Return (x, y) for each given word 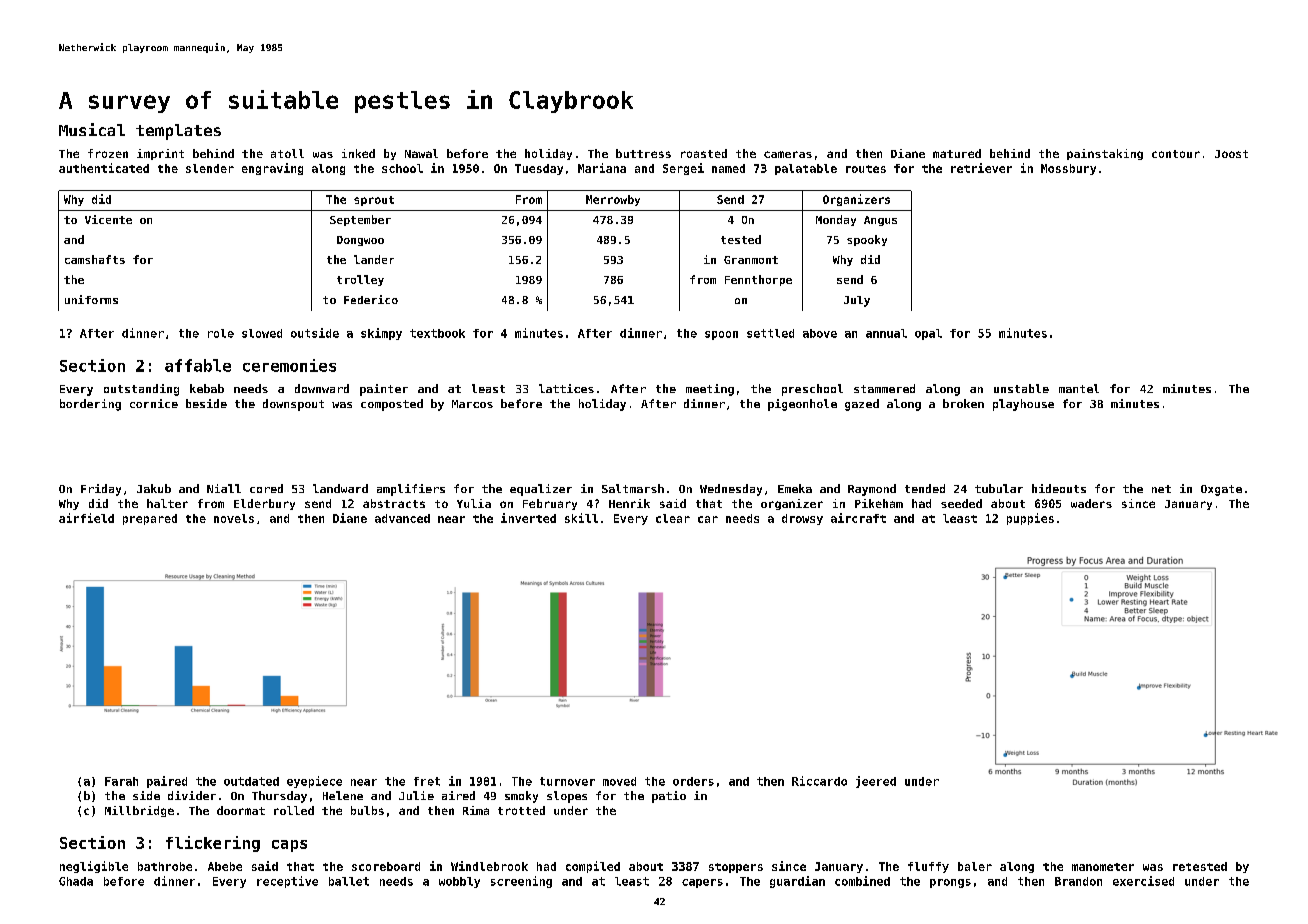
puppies (1030, 519)
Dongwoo (360, 241)
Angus (880, 221)
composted (392, 405)
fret (427, 781)
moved (619, 781)
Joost (1231, 154)
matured (957, 153)
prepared (150, 519)
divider (192, 795)
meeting (710, 390)
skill (581, 518)
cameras (788, 154)
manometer (1103, 867)
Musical (92, 129)
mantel (1079, 388)
